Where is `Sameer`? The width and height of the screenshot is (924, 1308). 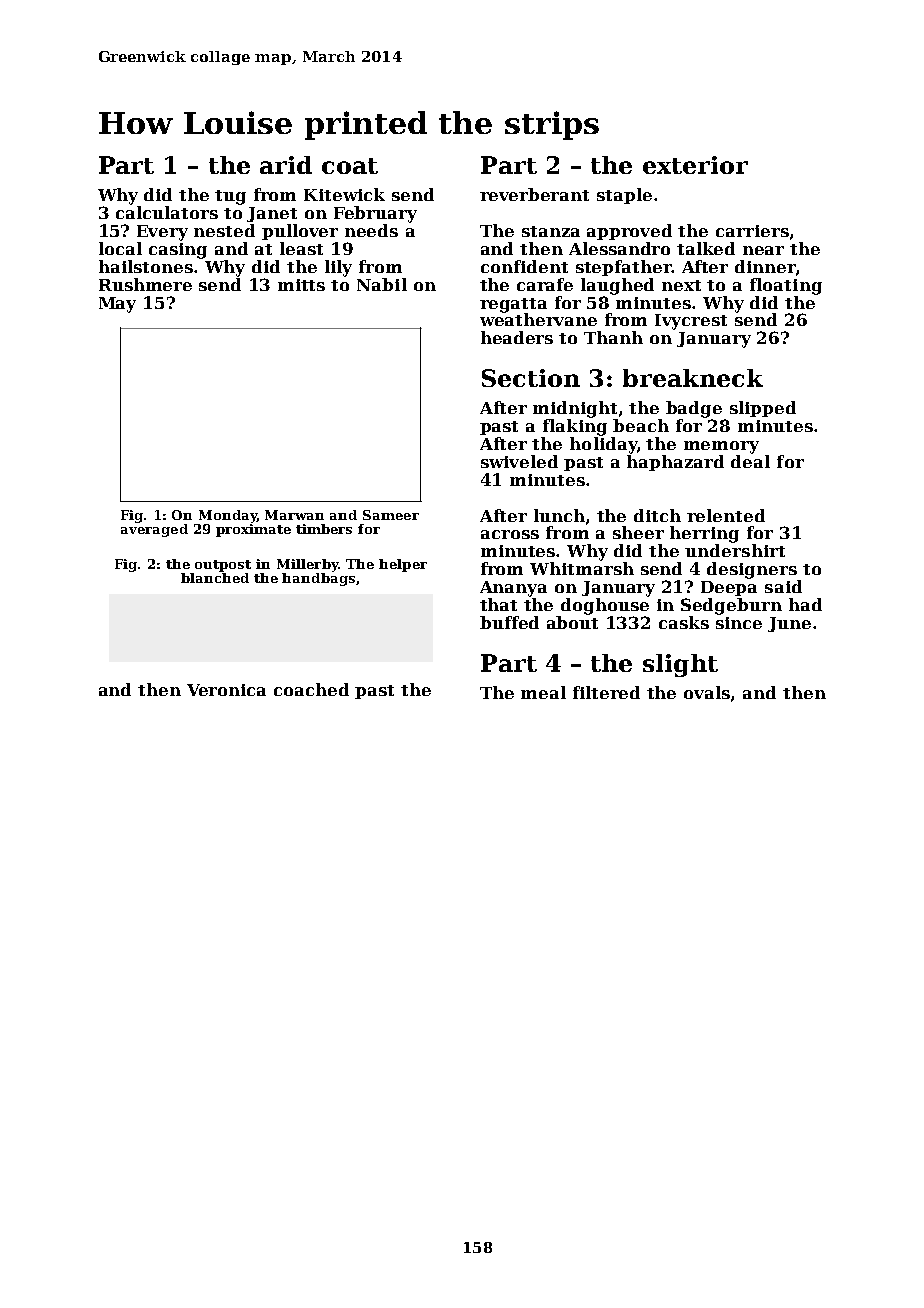
Sameer is located at coordinates (391, 515).
